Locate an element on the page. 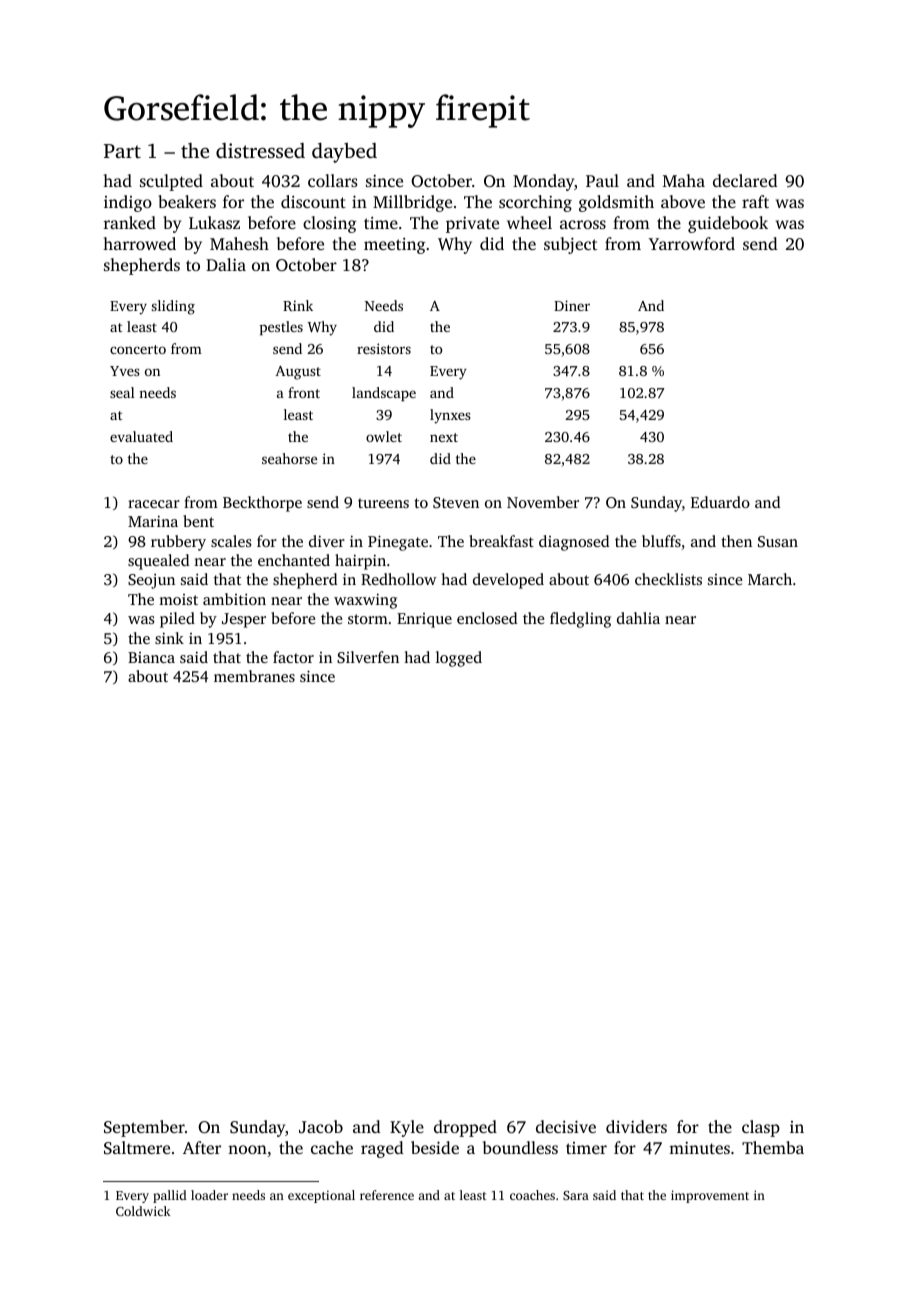 This page has height=1316, width=908. Seojun is located at coordinates (151, 581).
